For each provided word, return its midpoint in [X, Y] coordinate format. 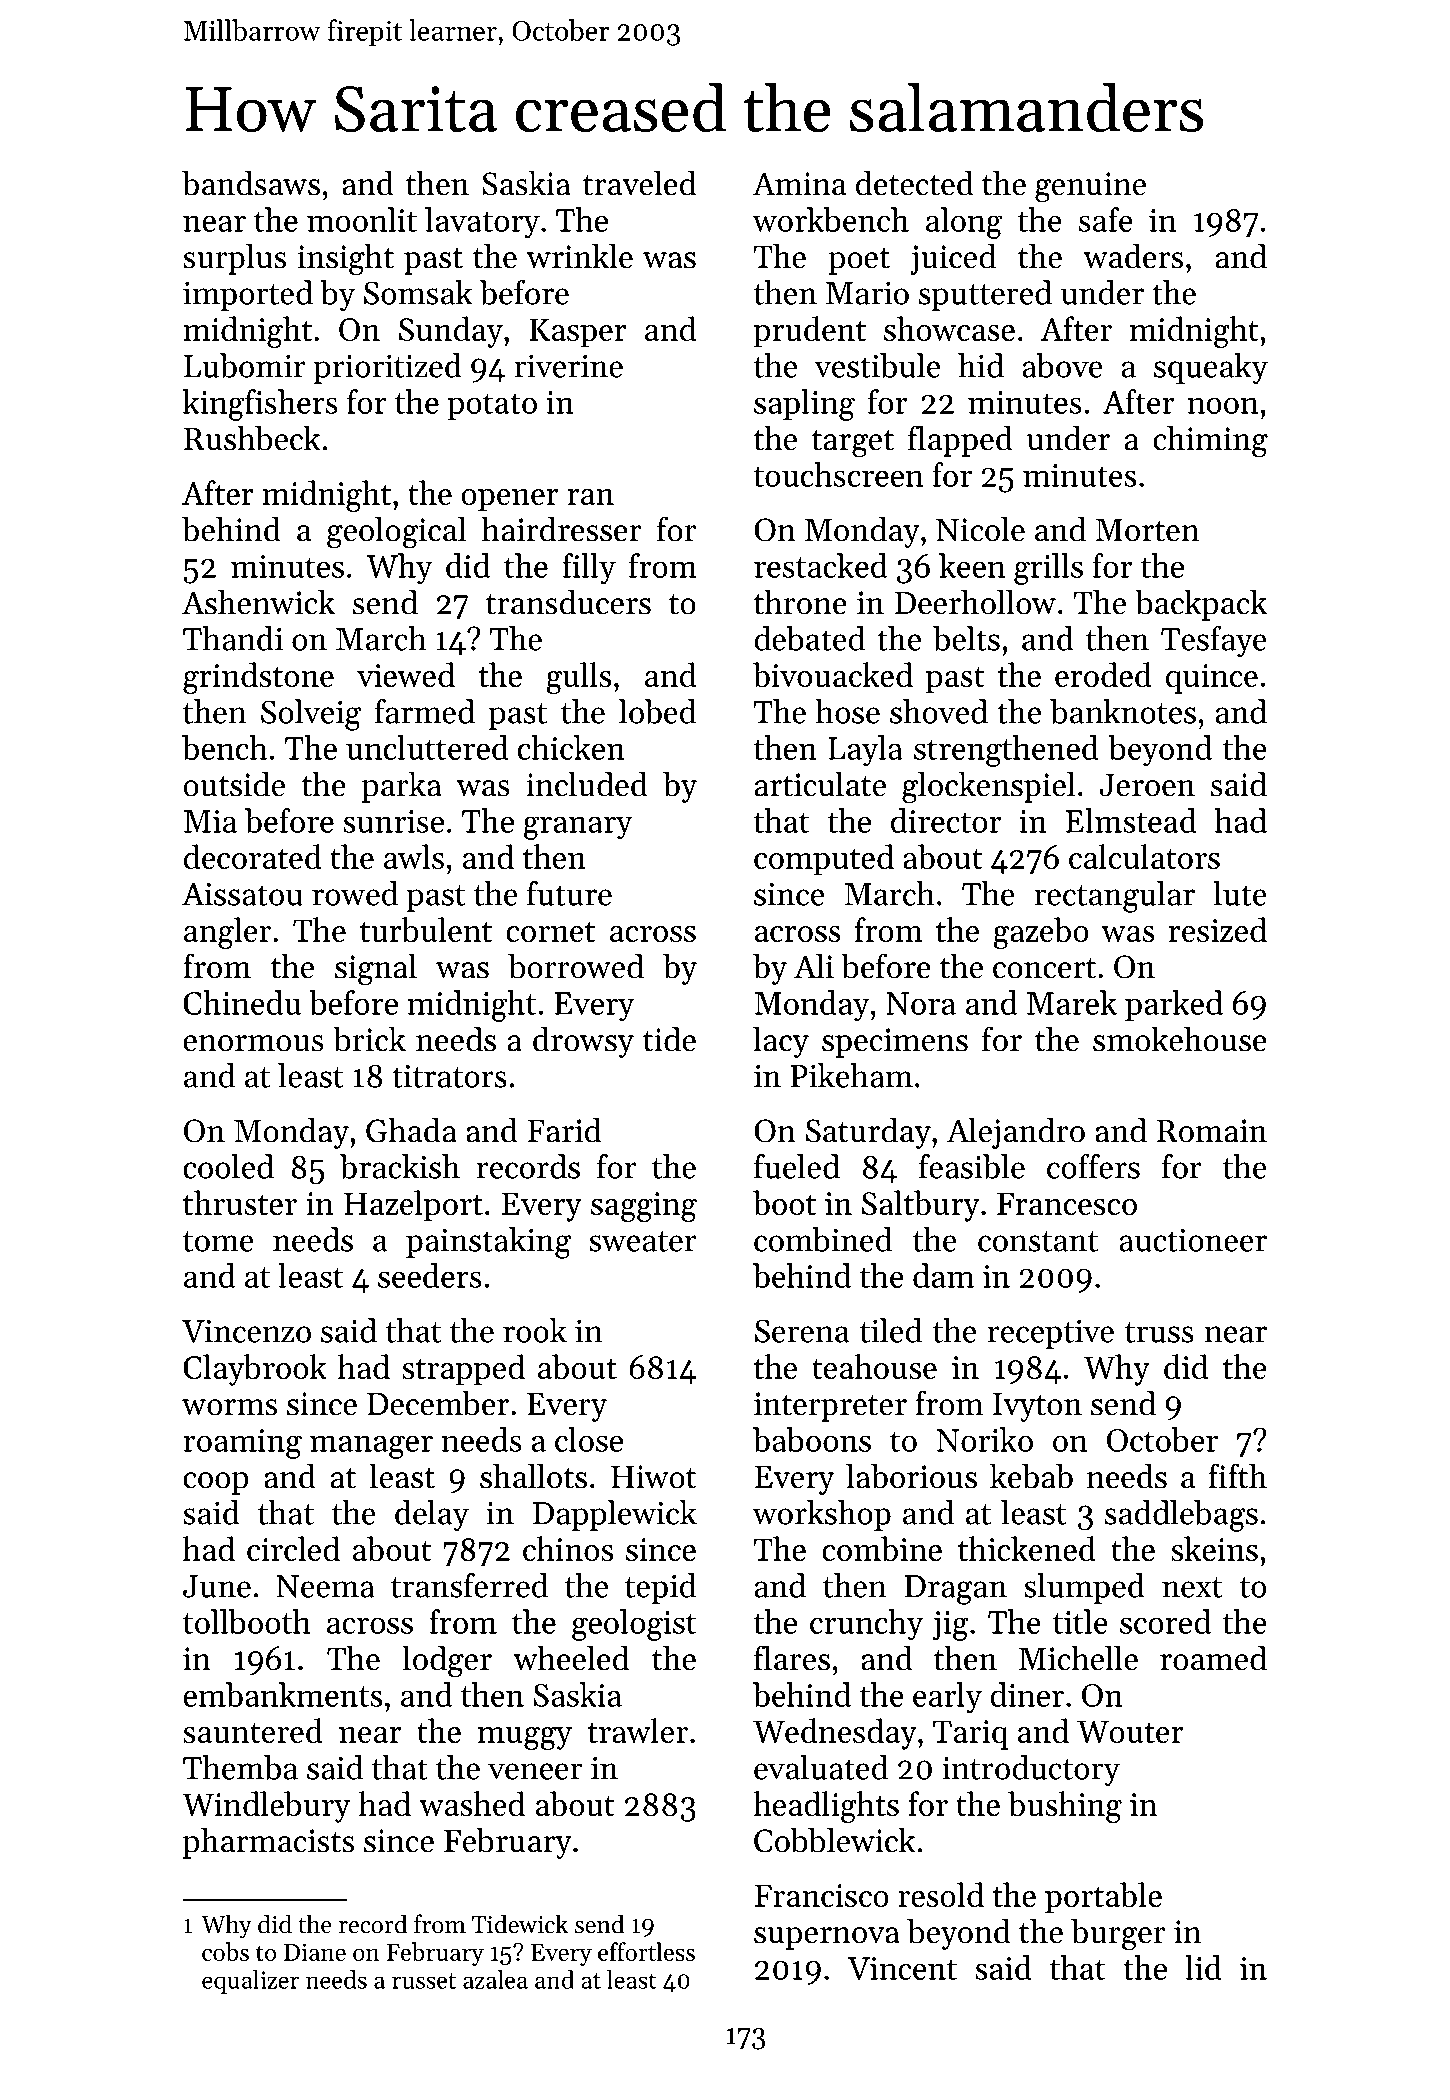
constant [1038, 1241]
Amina [799, 184]
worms [229, 1407]
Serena [802, 1331]
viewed [406, 674]
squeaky [1211, 368]
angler [227, 933]
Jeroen [1147, 785]
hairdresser [561, 529]
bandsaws [251, 183]
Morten [1147, 530]
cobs [225, 1951]
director [946, 820]
